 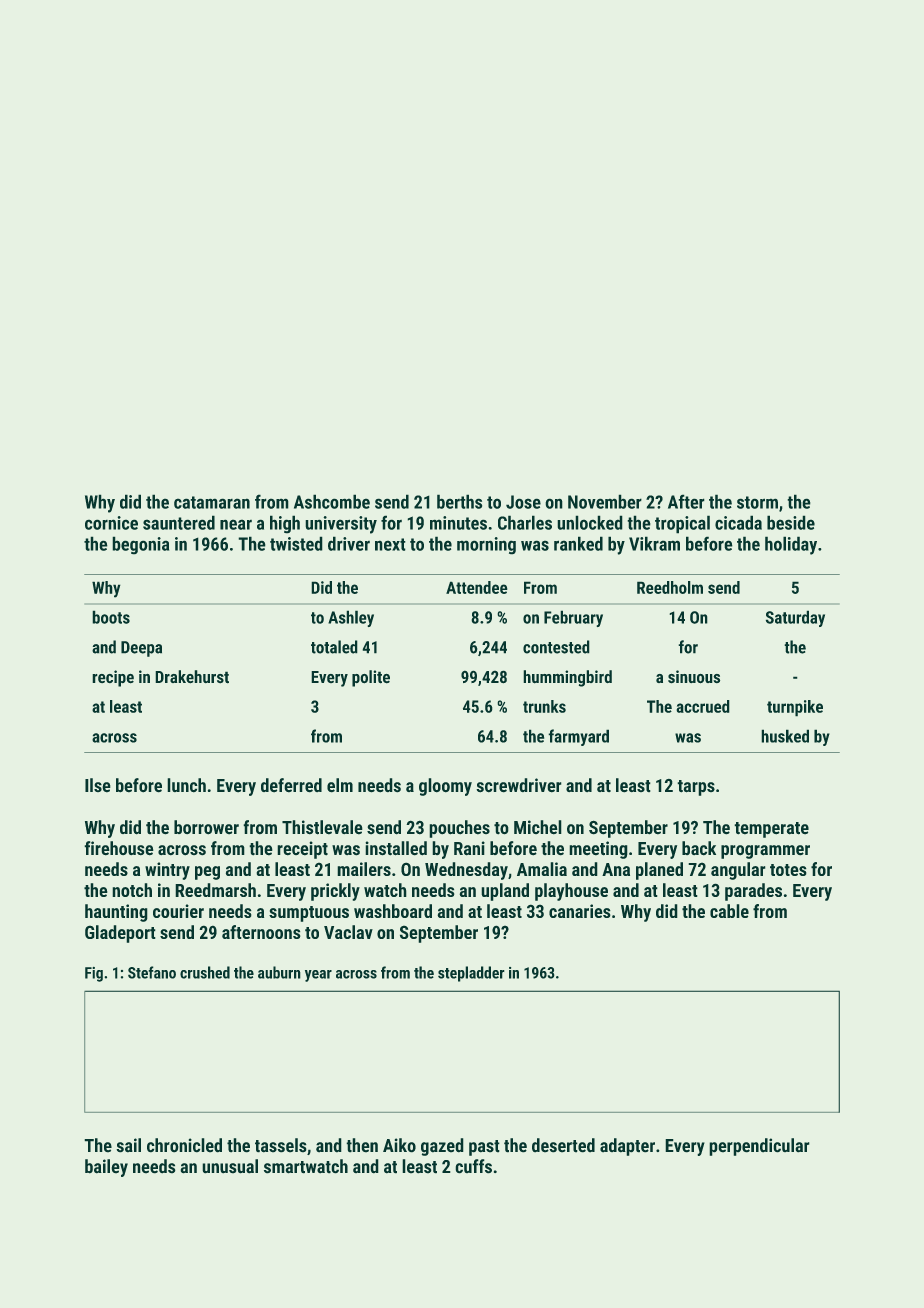 I want to click on husked, so click(x=785, y=736).
